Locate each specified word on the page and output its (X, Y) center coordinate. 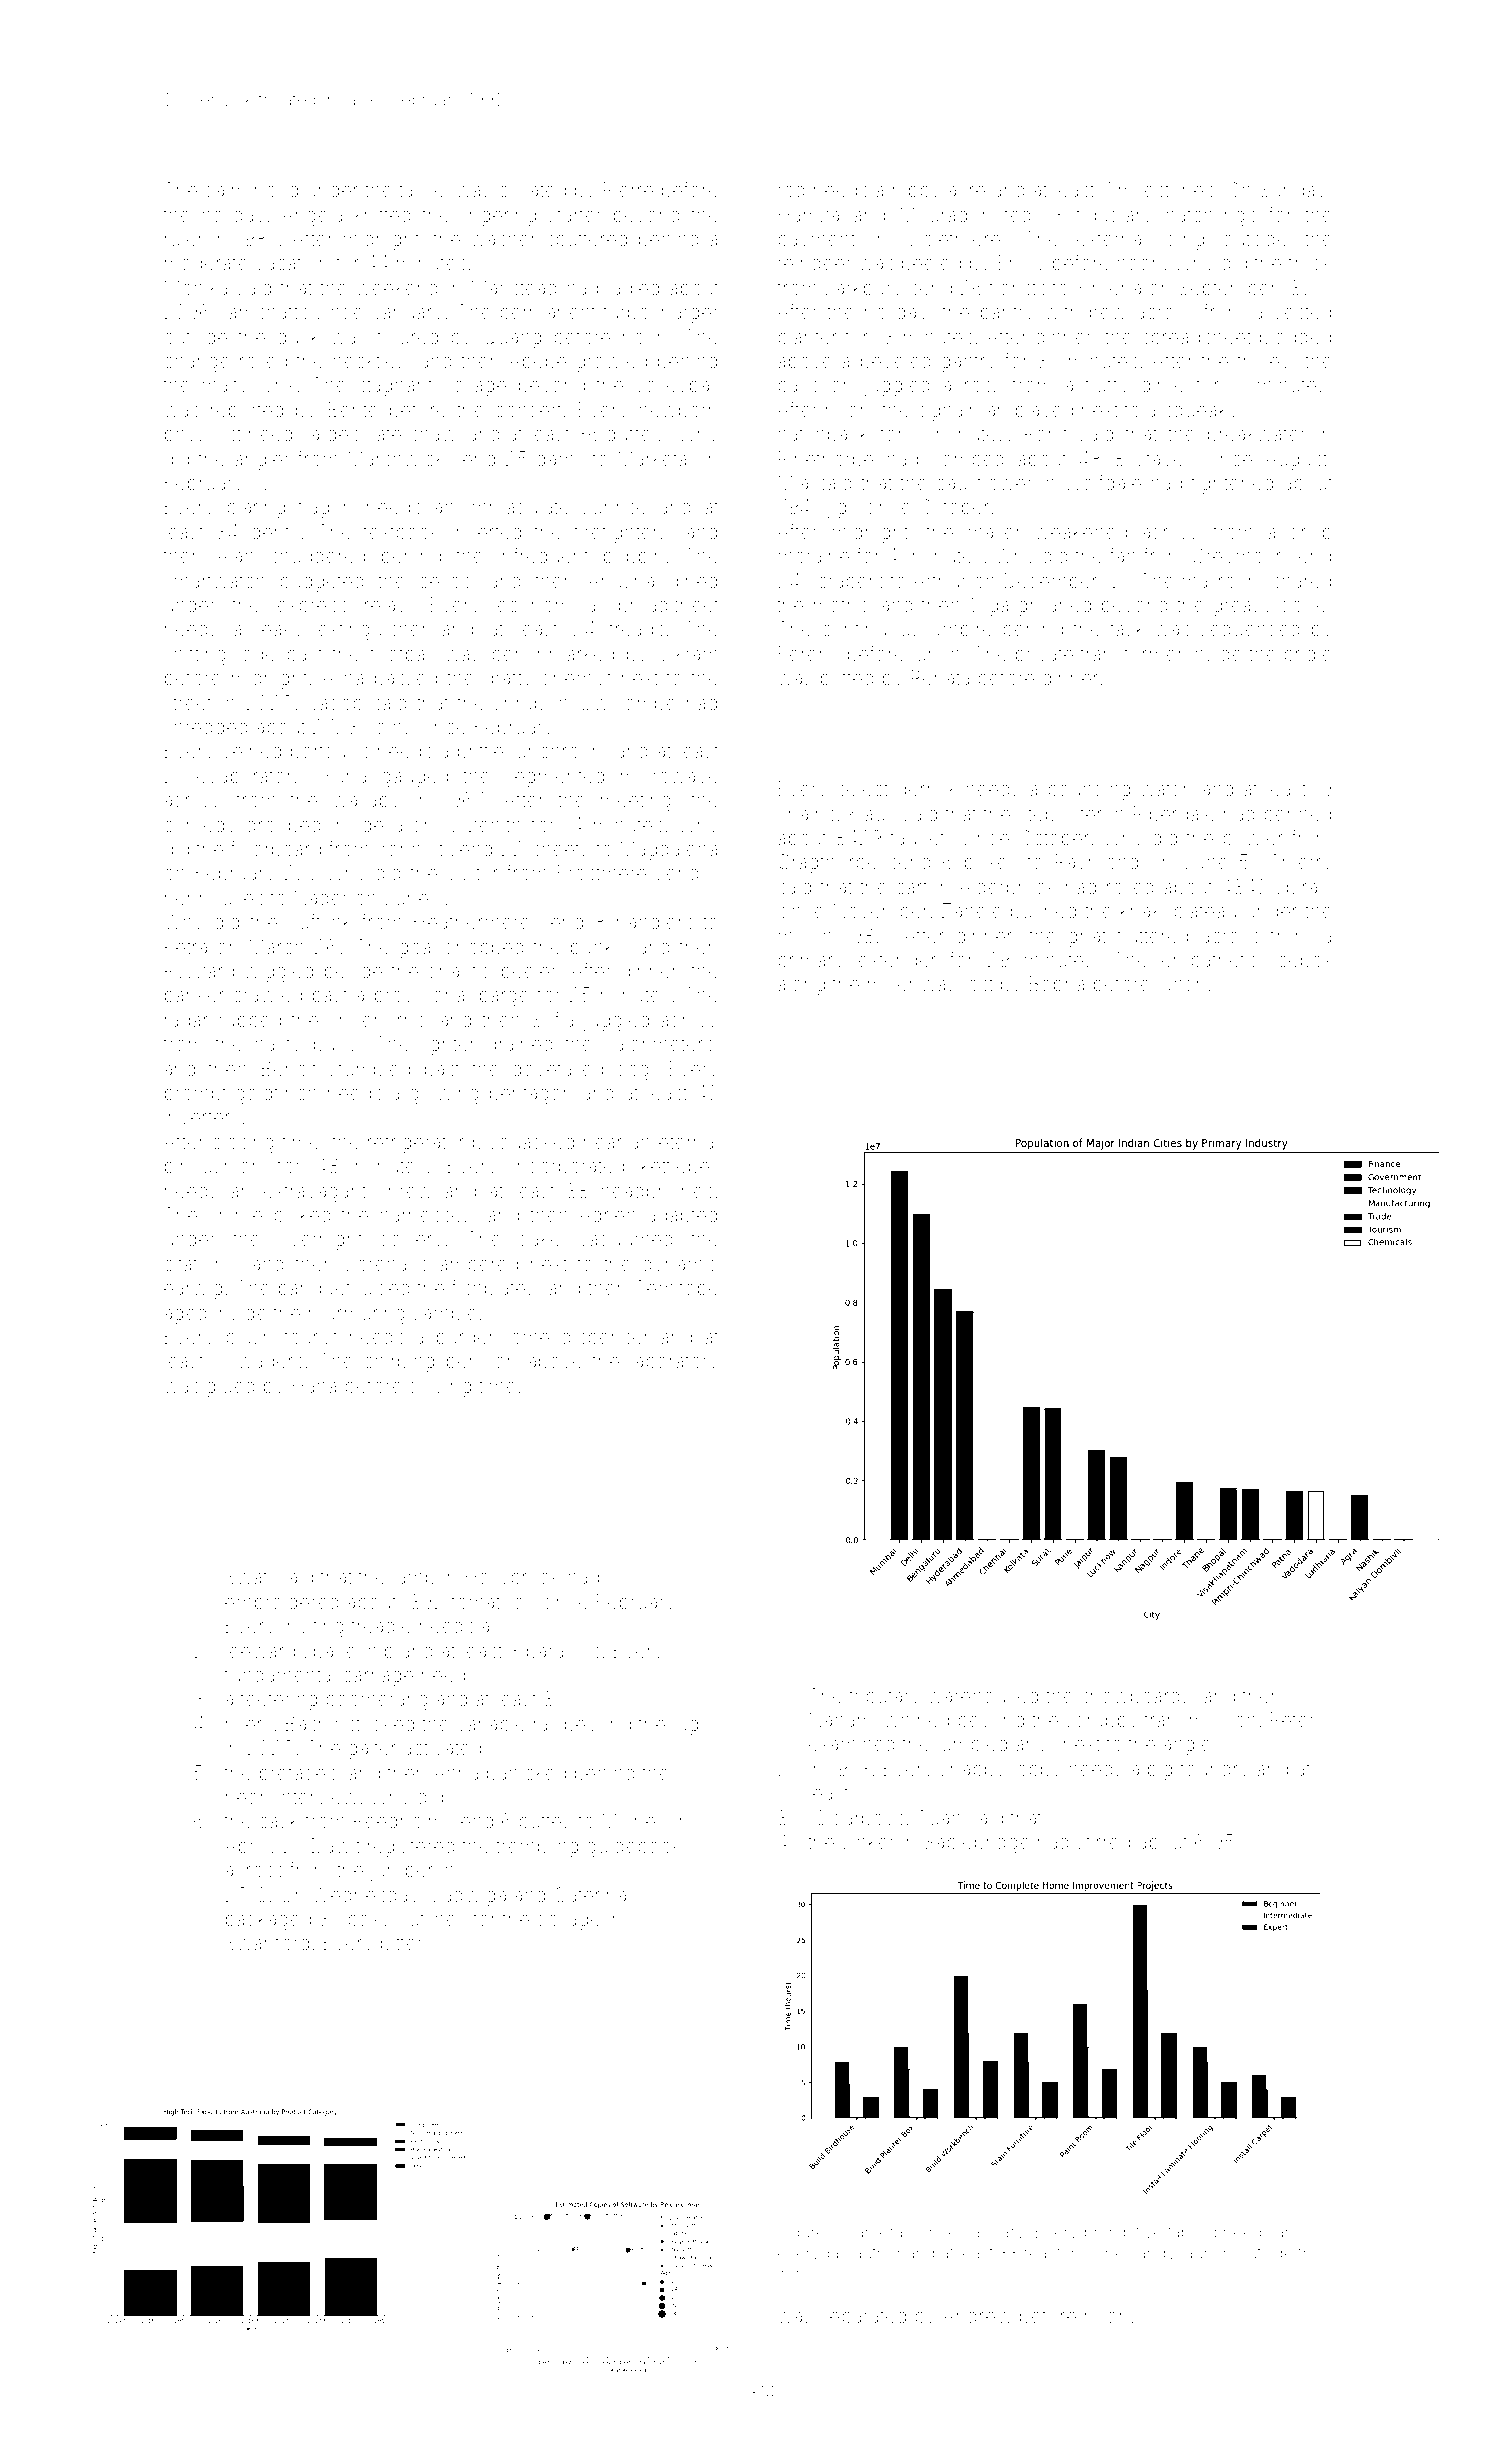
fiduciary (1114, 216)
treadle (381, 1625)
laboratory (674, 1363)
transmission (1200, 1720)
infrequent (543, 557)
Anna (456, 1772)
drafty (508, 679)
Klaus (872, 813)
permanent (548, 314)
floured (407, 336)
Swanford (267, 1942)
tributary (884, 1697)
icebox (1303, 959)
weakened (1080, 531)
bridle (1308, 654)
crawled (267, 994)
